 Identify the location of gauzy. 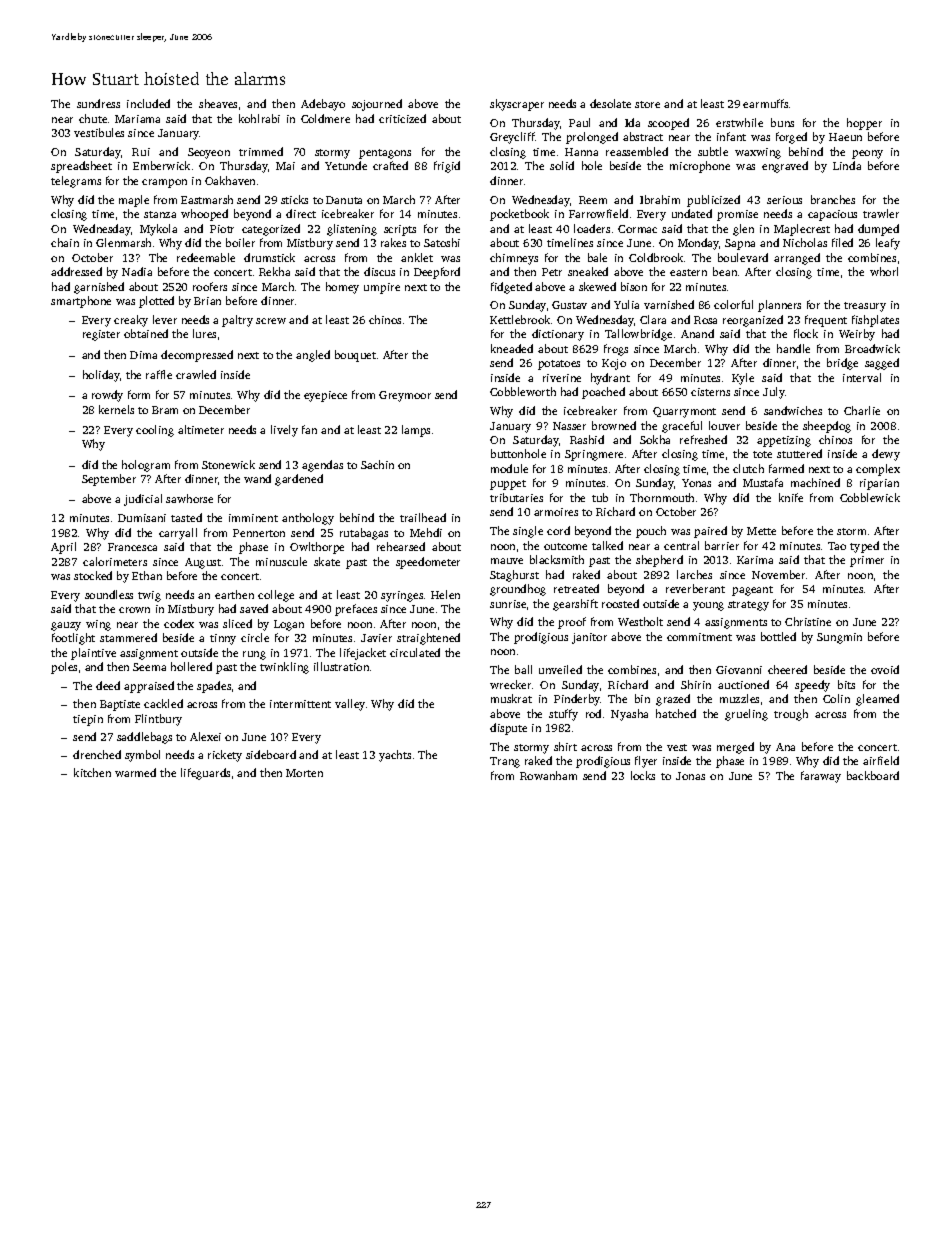
(66, 626).
